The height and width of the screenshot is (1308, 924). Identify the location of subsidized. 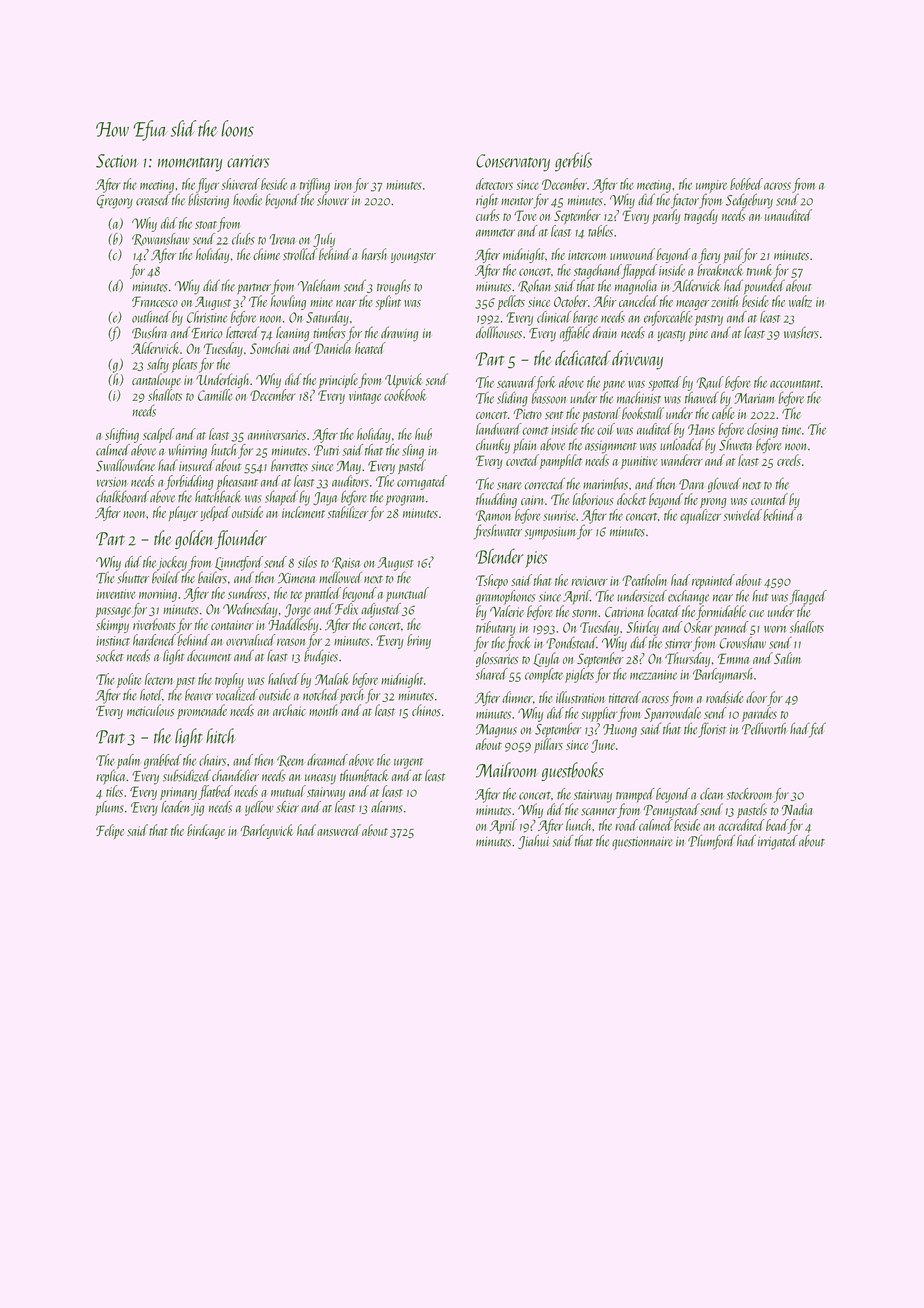
(187, 775).
